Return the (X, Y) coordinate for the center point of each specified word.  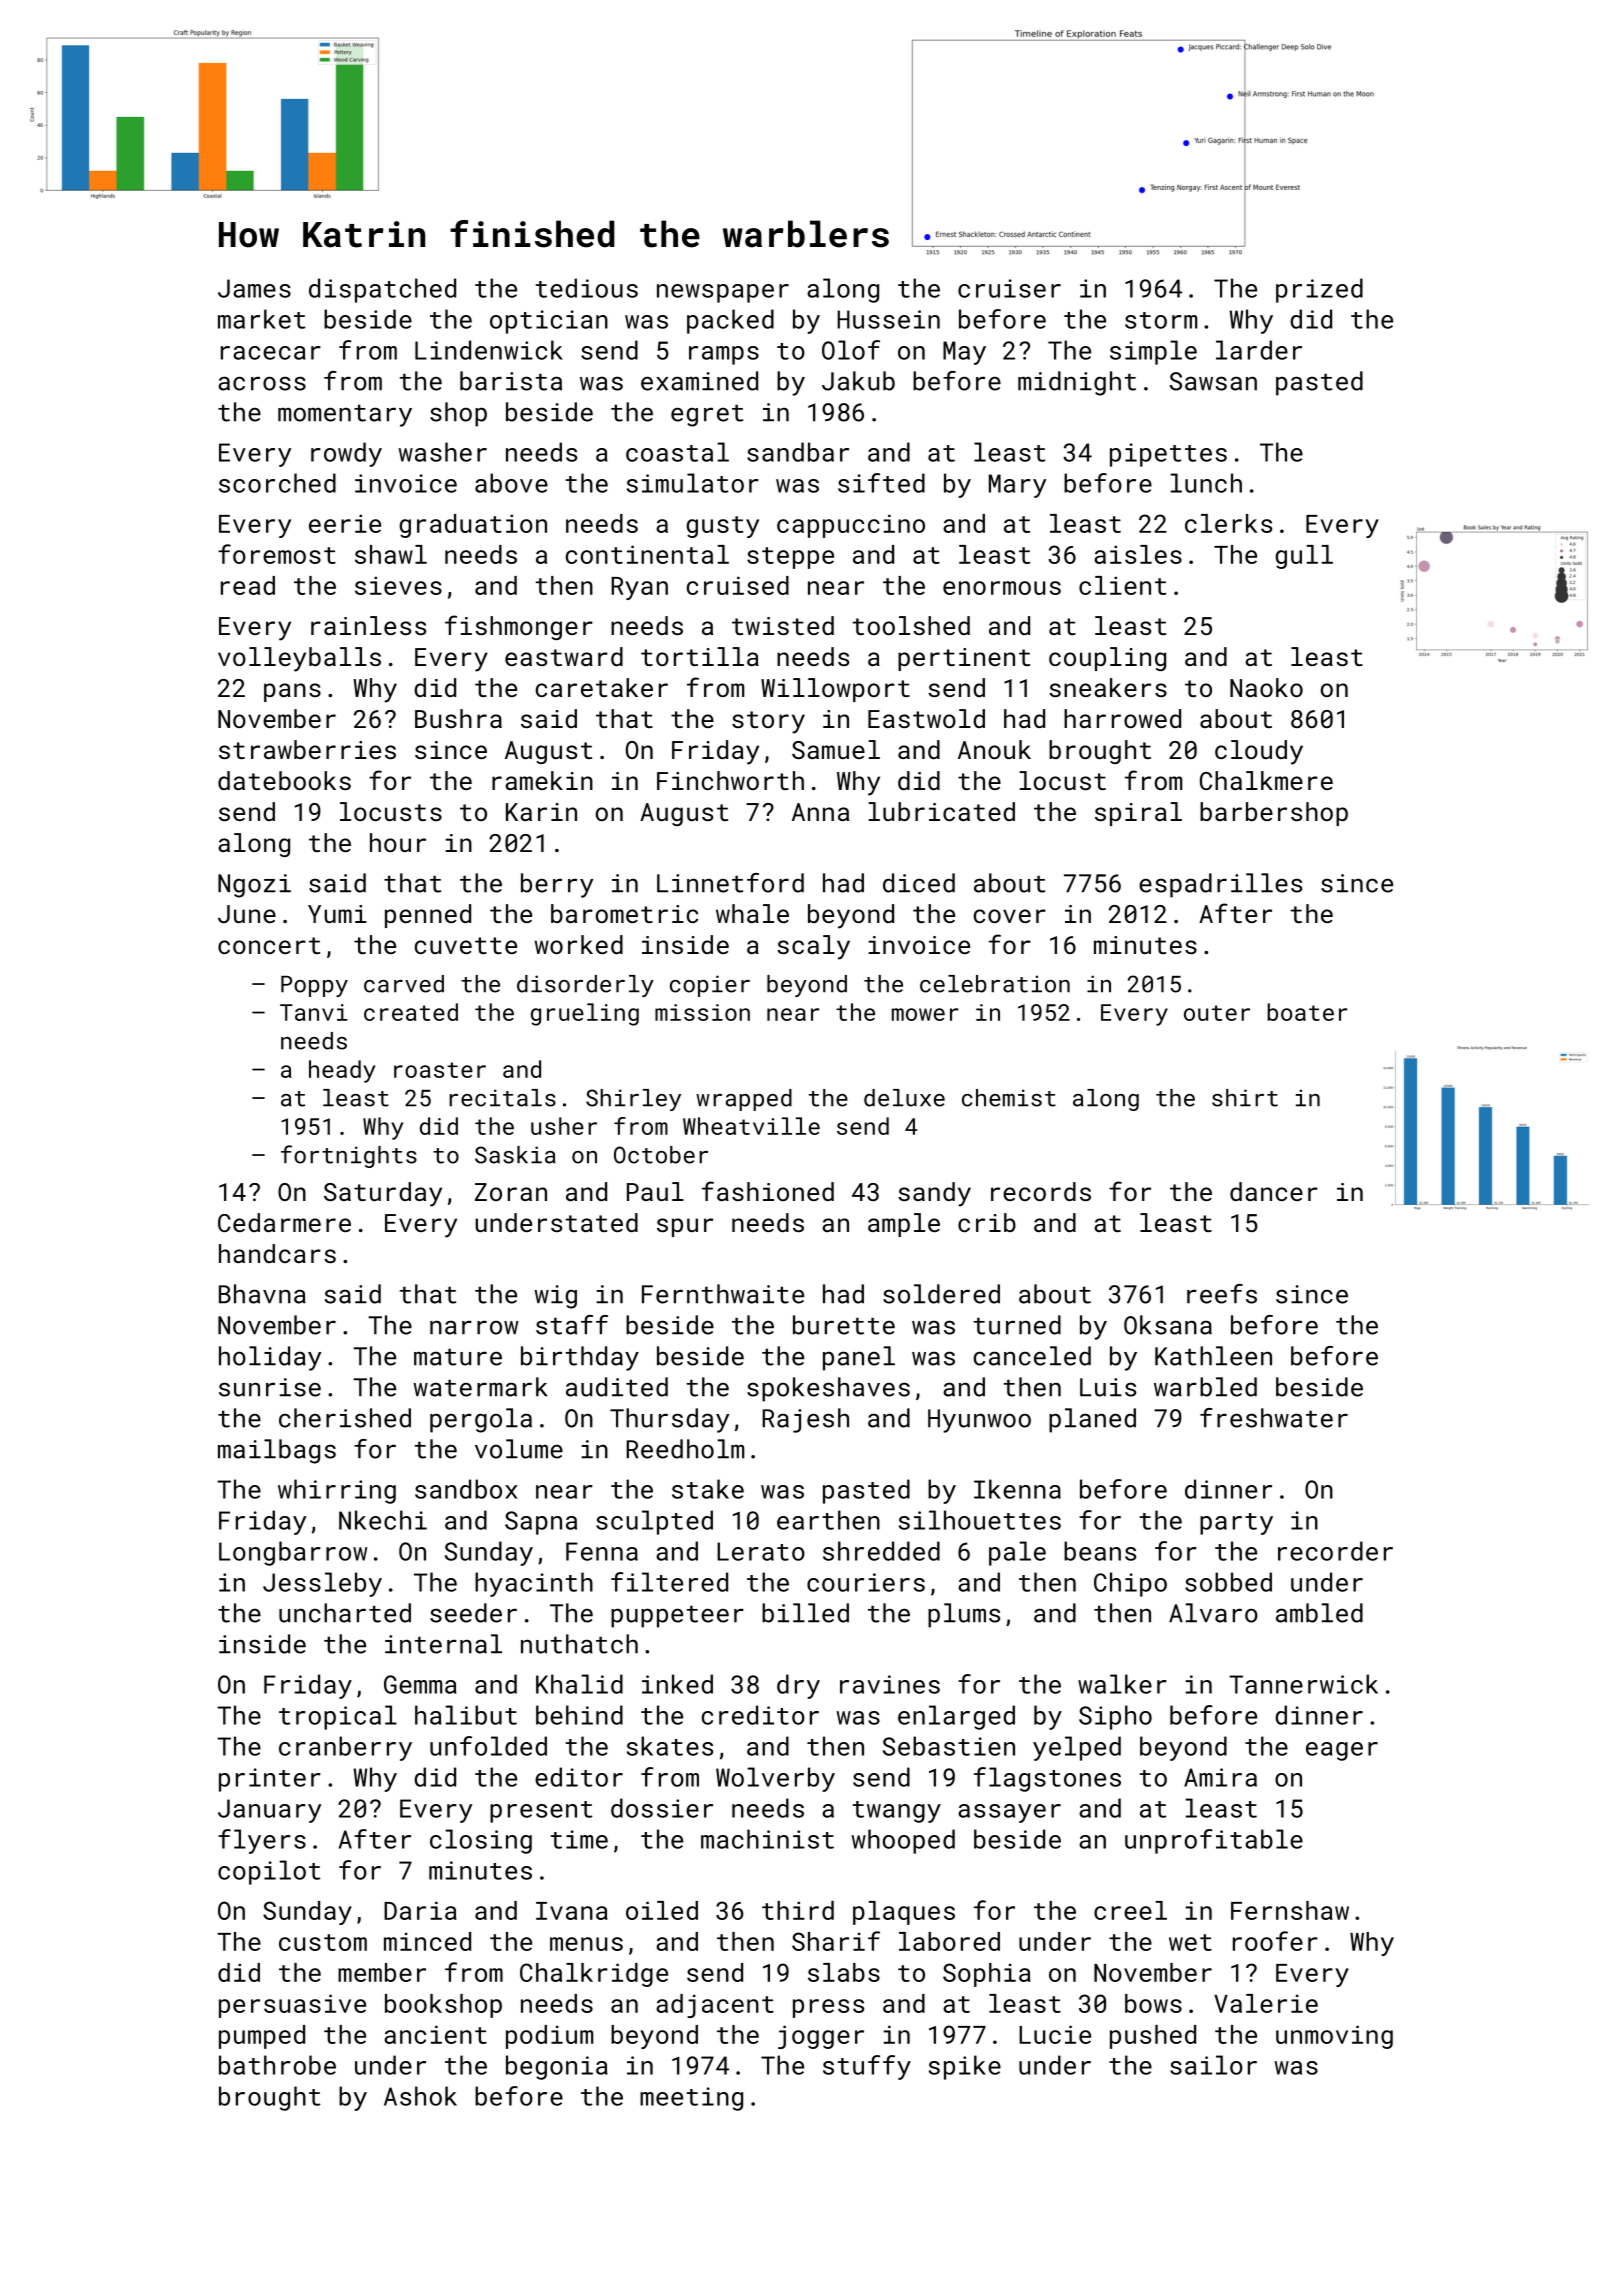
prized (1319, 290)
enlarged (956, 1717)
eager (1342, 1751)
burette (844, 1325)
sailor (1213, 2065)
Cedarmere (284, 1222)
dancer (1274, 1191)
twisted (783, 625)
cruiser (1009, 288)
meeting (691, 2099)
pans (292, 692)
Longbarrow (293, 1553)
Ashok (420, 2096)
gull (1304, 557)
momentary (345, 415)
